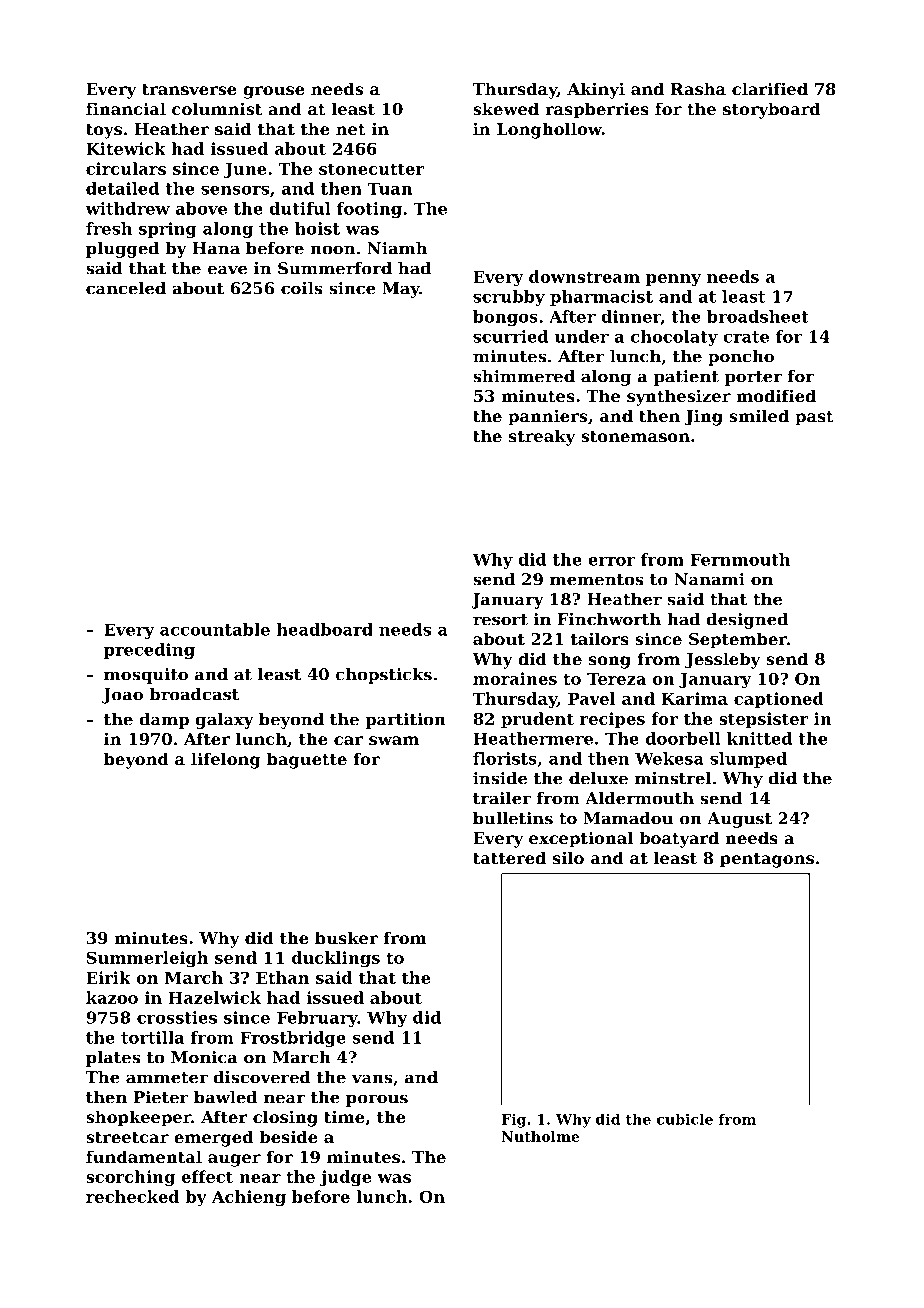  Describe the element at coordinates (770, 88) in the image. I see `clarified` at that location.
